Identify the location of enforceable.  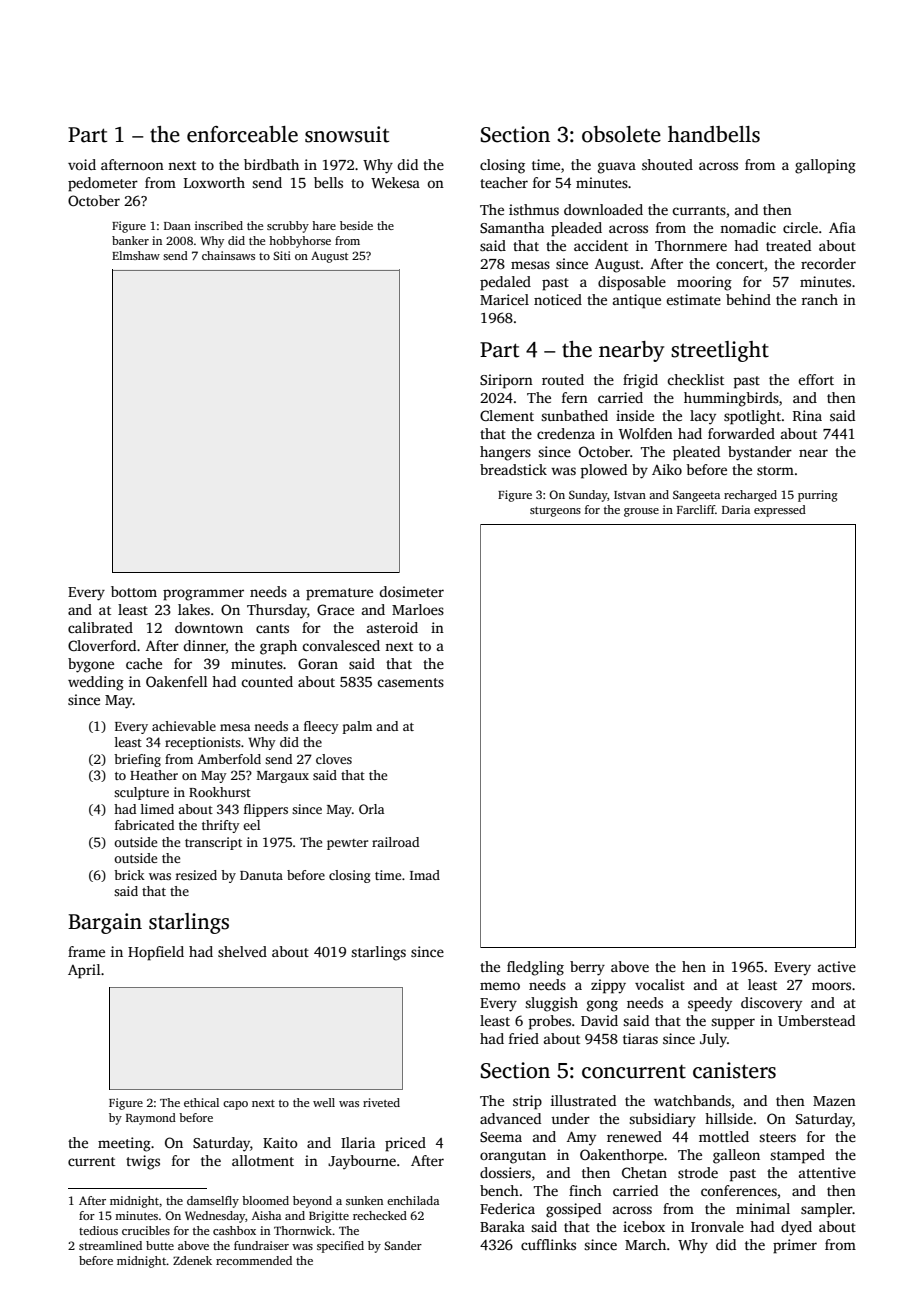
(242, 134).
